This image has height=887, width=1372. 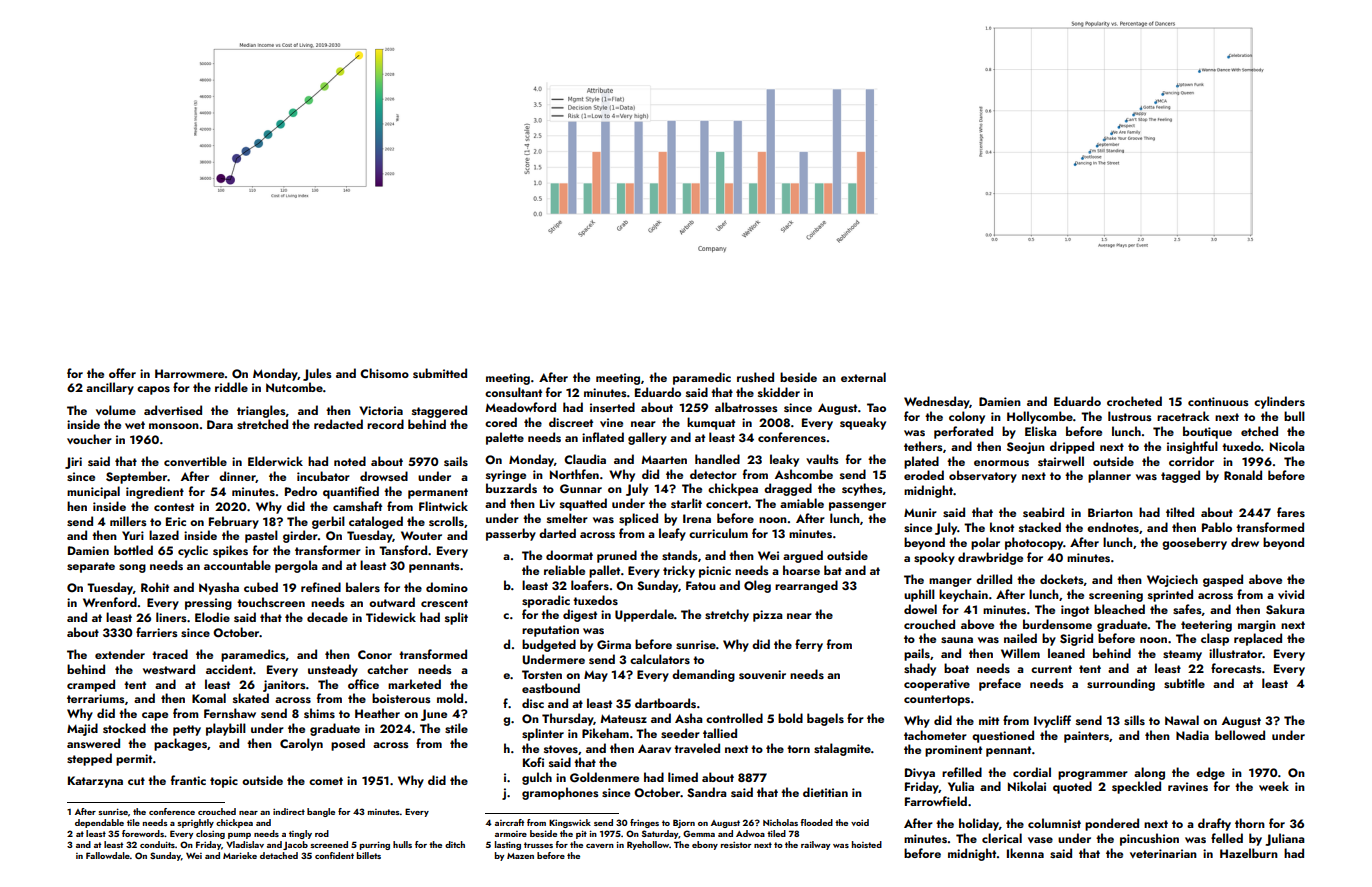 What do you see at coordinates (384, 373) in the image?
I see `Chisomo` at bounding box center [384, 373].
